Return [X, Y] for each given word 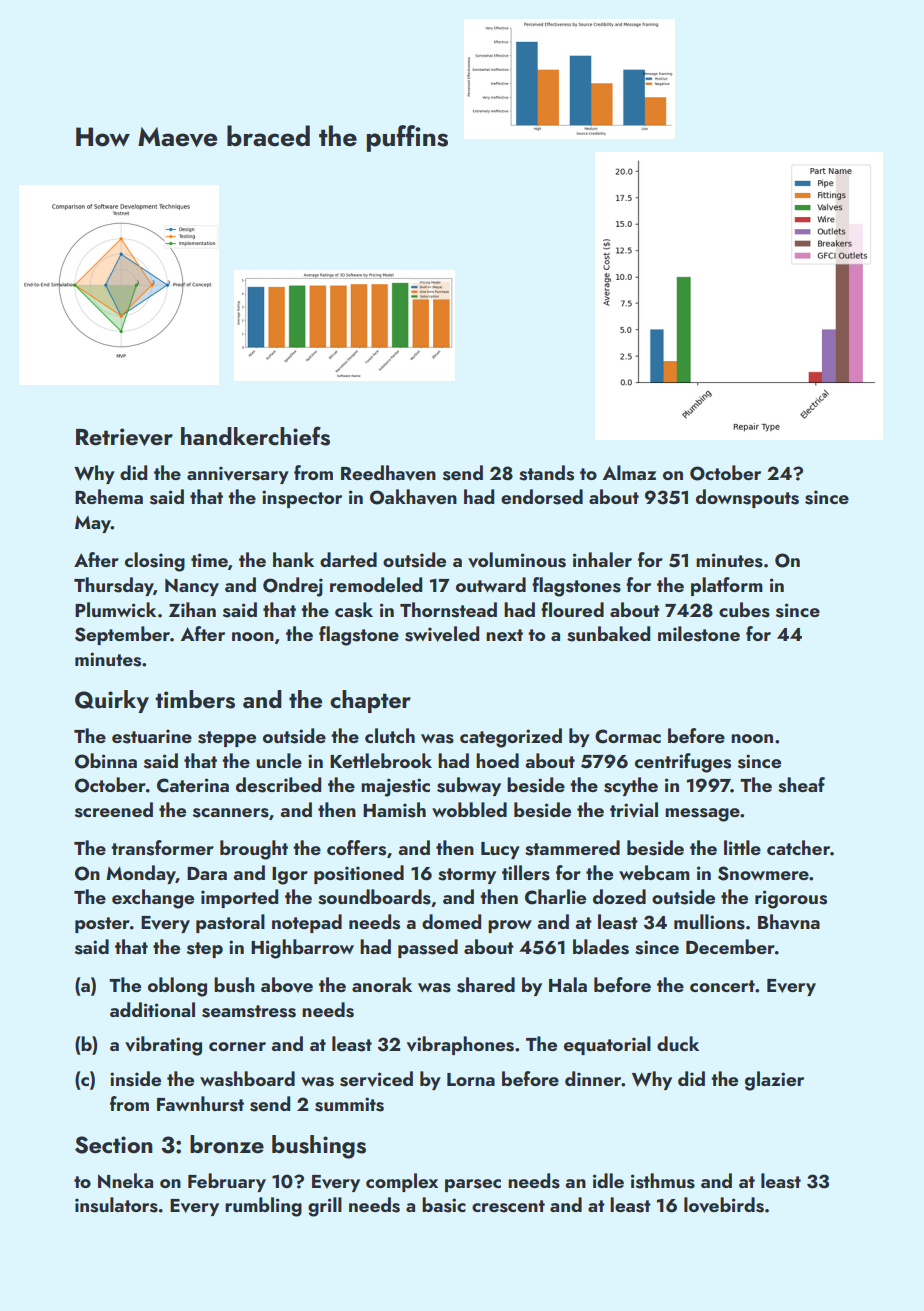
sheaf [801, 785]
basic [444, 1205]
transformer [162, 848]
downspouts [747, 498]
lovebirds [724, 1205]
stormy [467, 876]
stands [546, 473]
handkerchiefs [255, 436]
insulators [116, 1205]
